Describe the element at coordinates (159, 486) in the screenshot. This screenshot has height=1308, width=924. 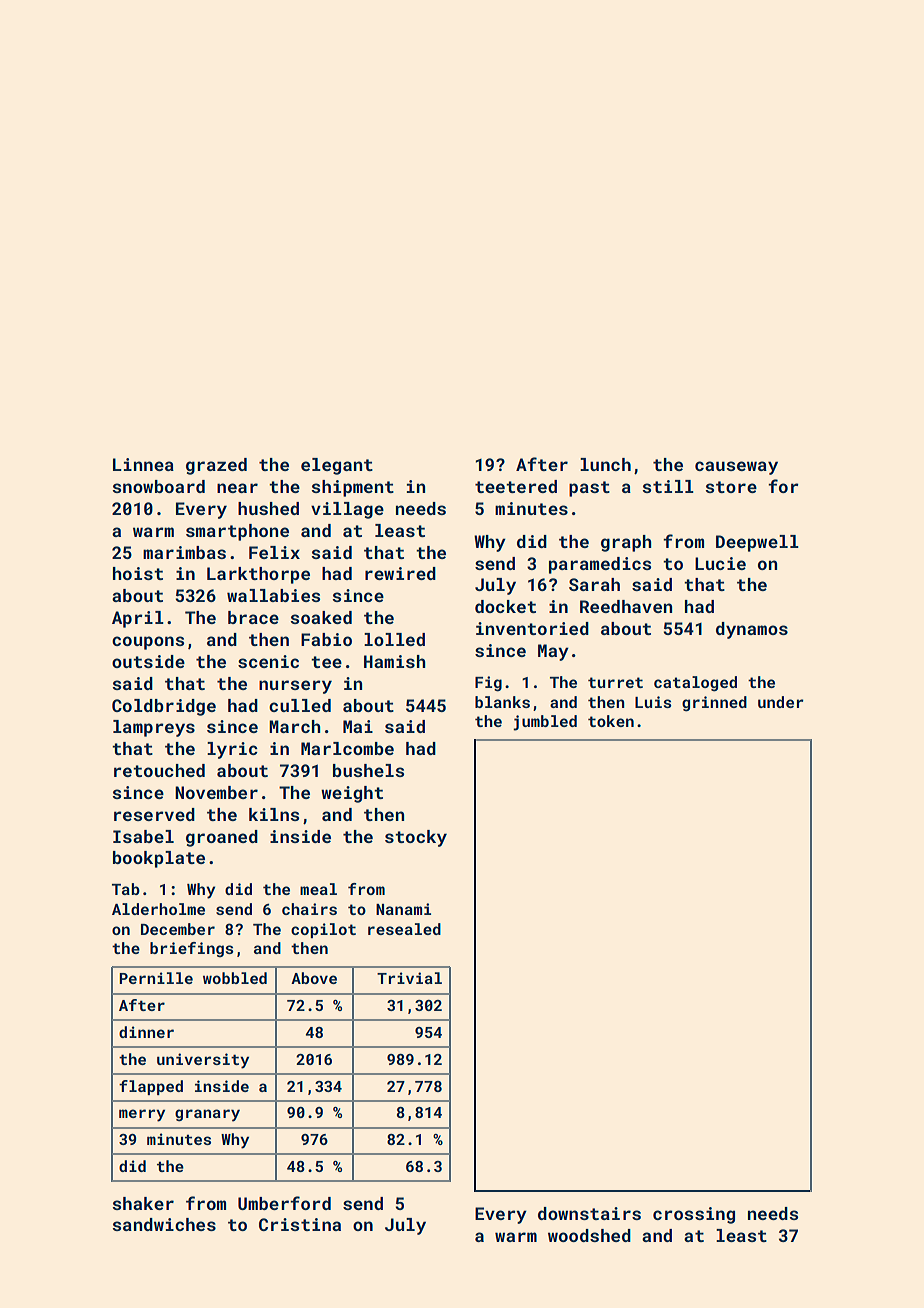
I see `snowboard` at that location.
